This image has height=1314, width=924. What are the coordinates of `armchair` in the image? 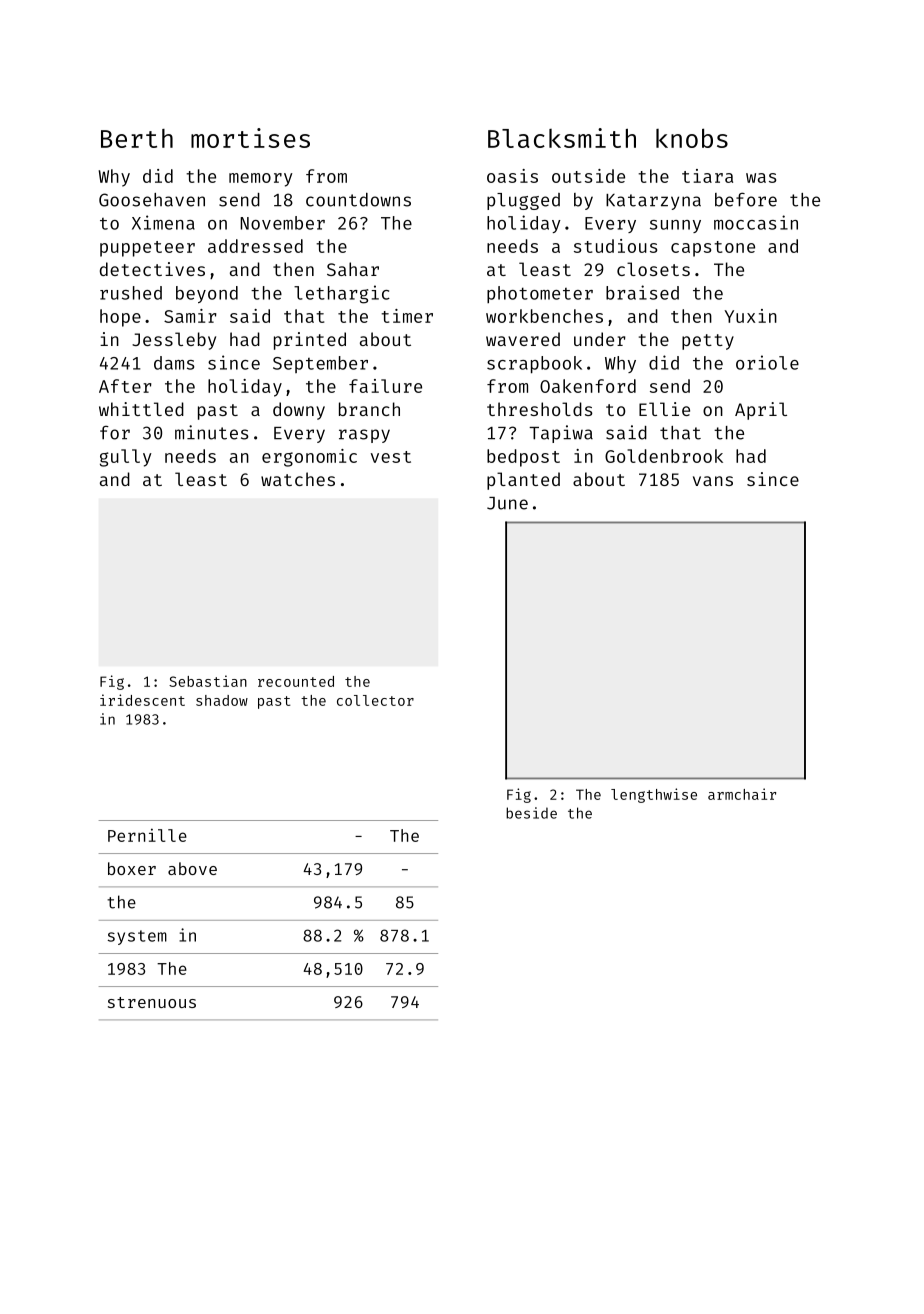 It's located at (742, 794).
